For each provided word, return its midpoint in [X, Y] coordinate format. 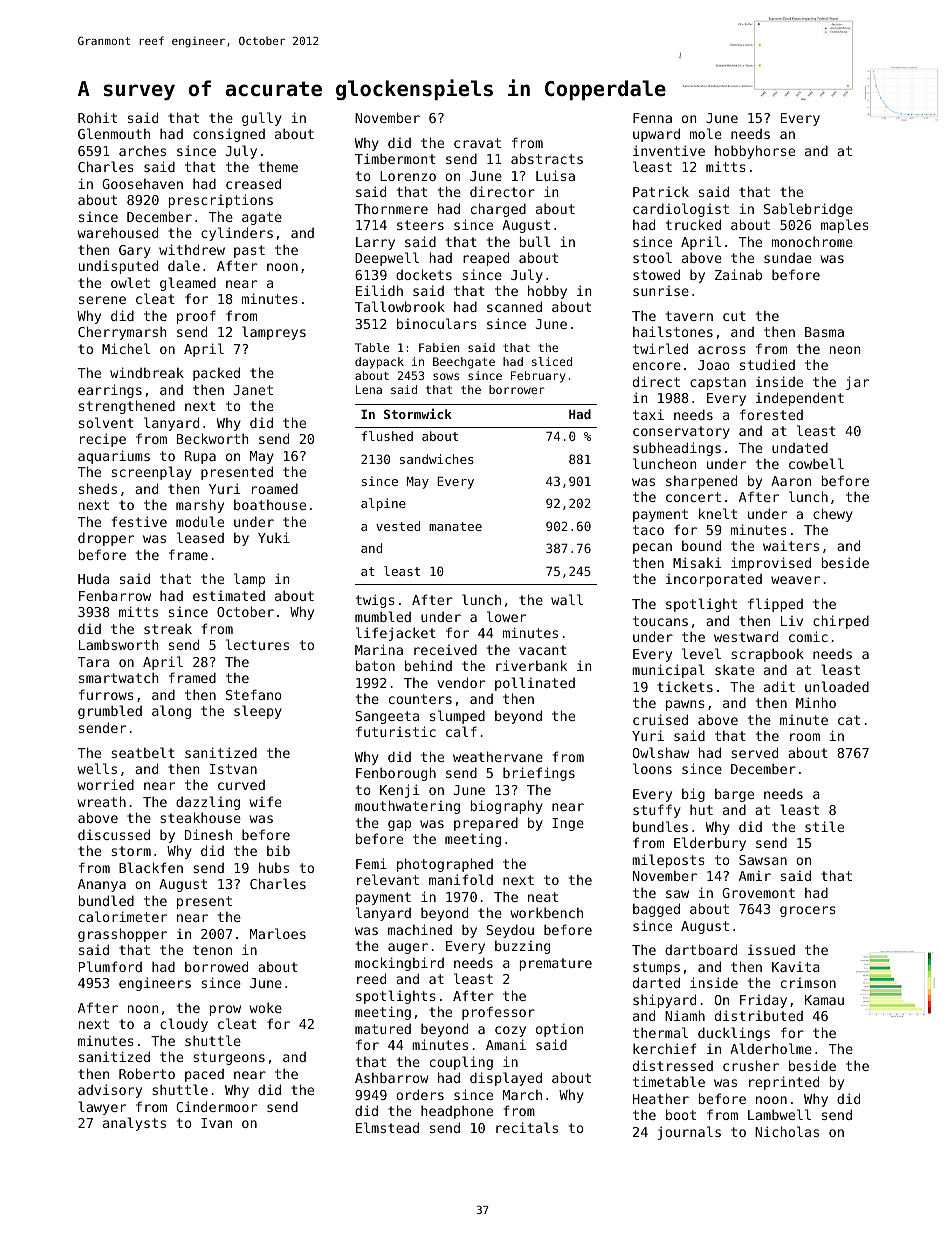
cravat [477, 143]
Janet [253, 390]
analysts [134, 1124]
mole [706, 133]
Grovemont [758, 893]
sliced [552, 361]
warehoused [117, 232]
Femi [371, 863]
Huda [93, 579]
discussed [114, 834]
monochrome [812, 241]
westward [746, 636]
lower [506, 616]
